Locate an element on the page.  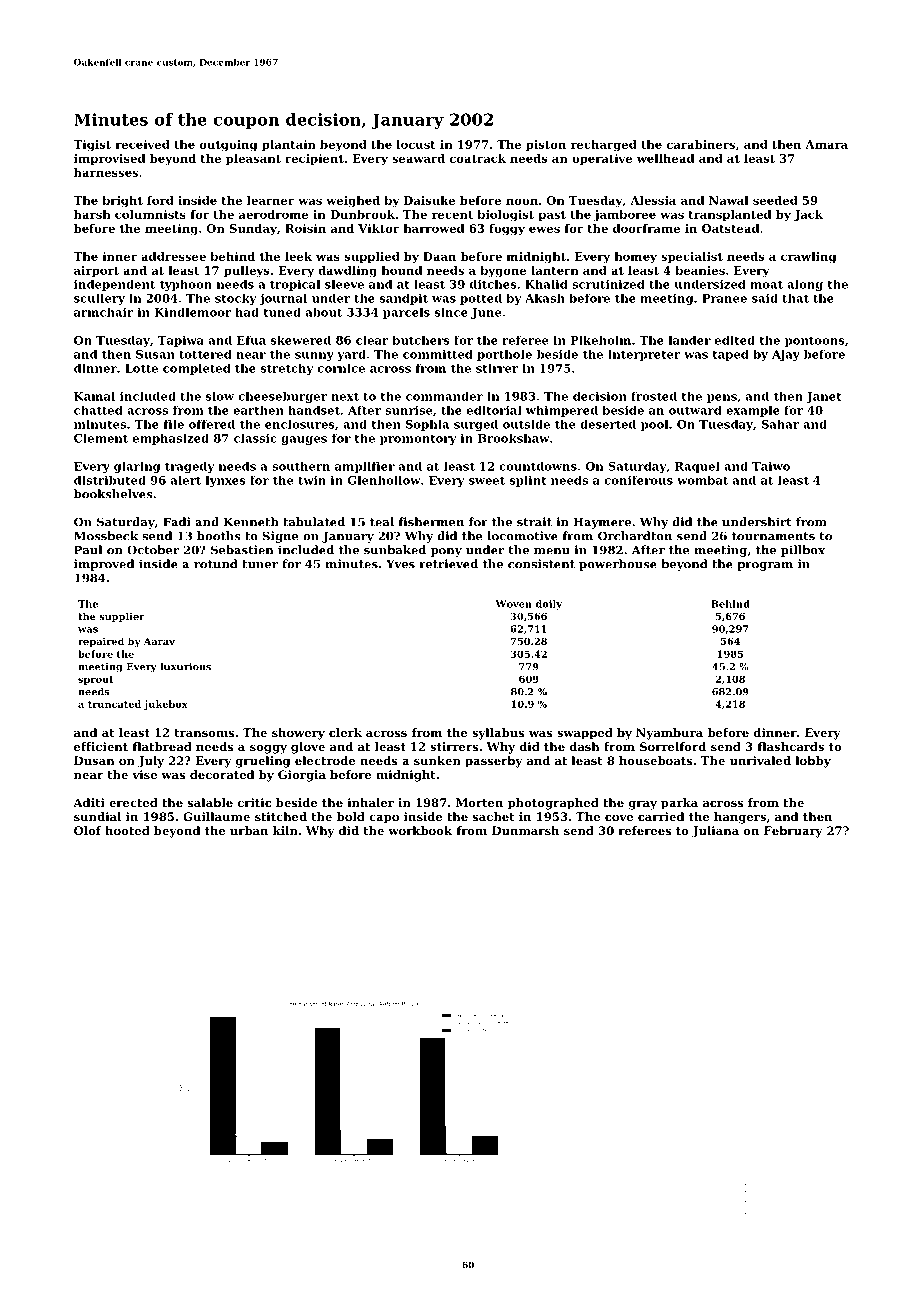
salable is located at coordinates (210, 802).
